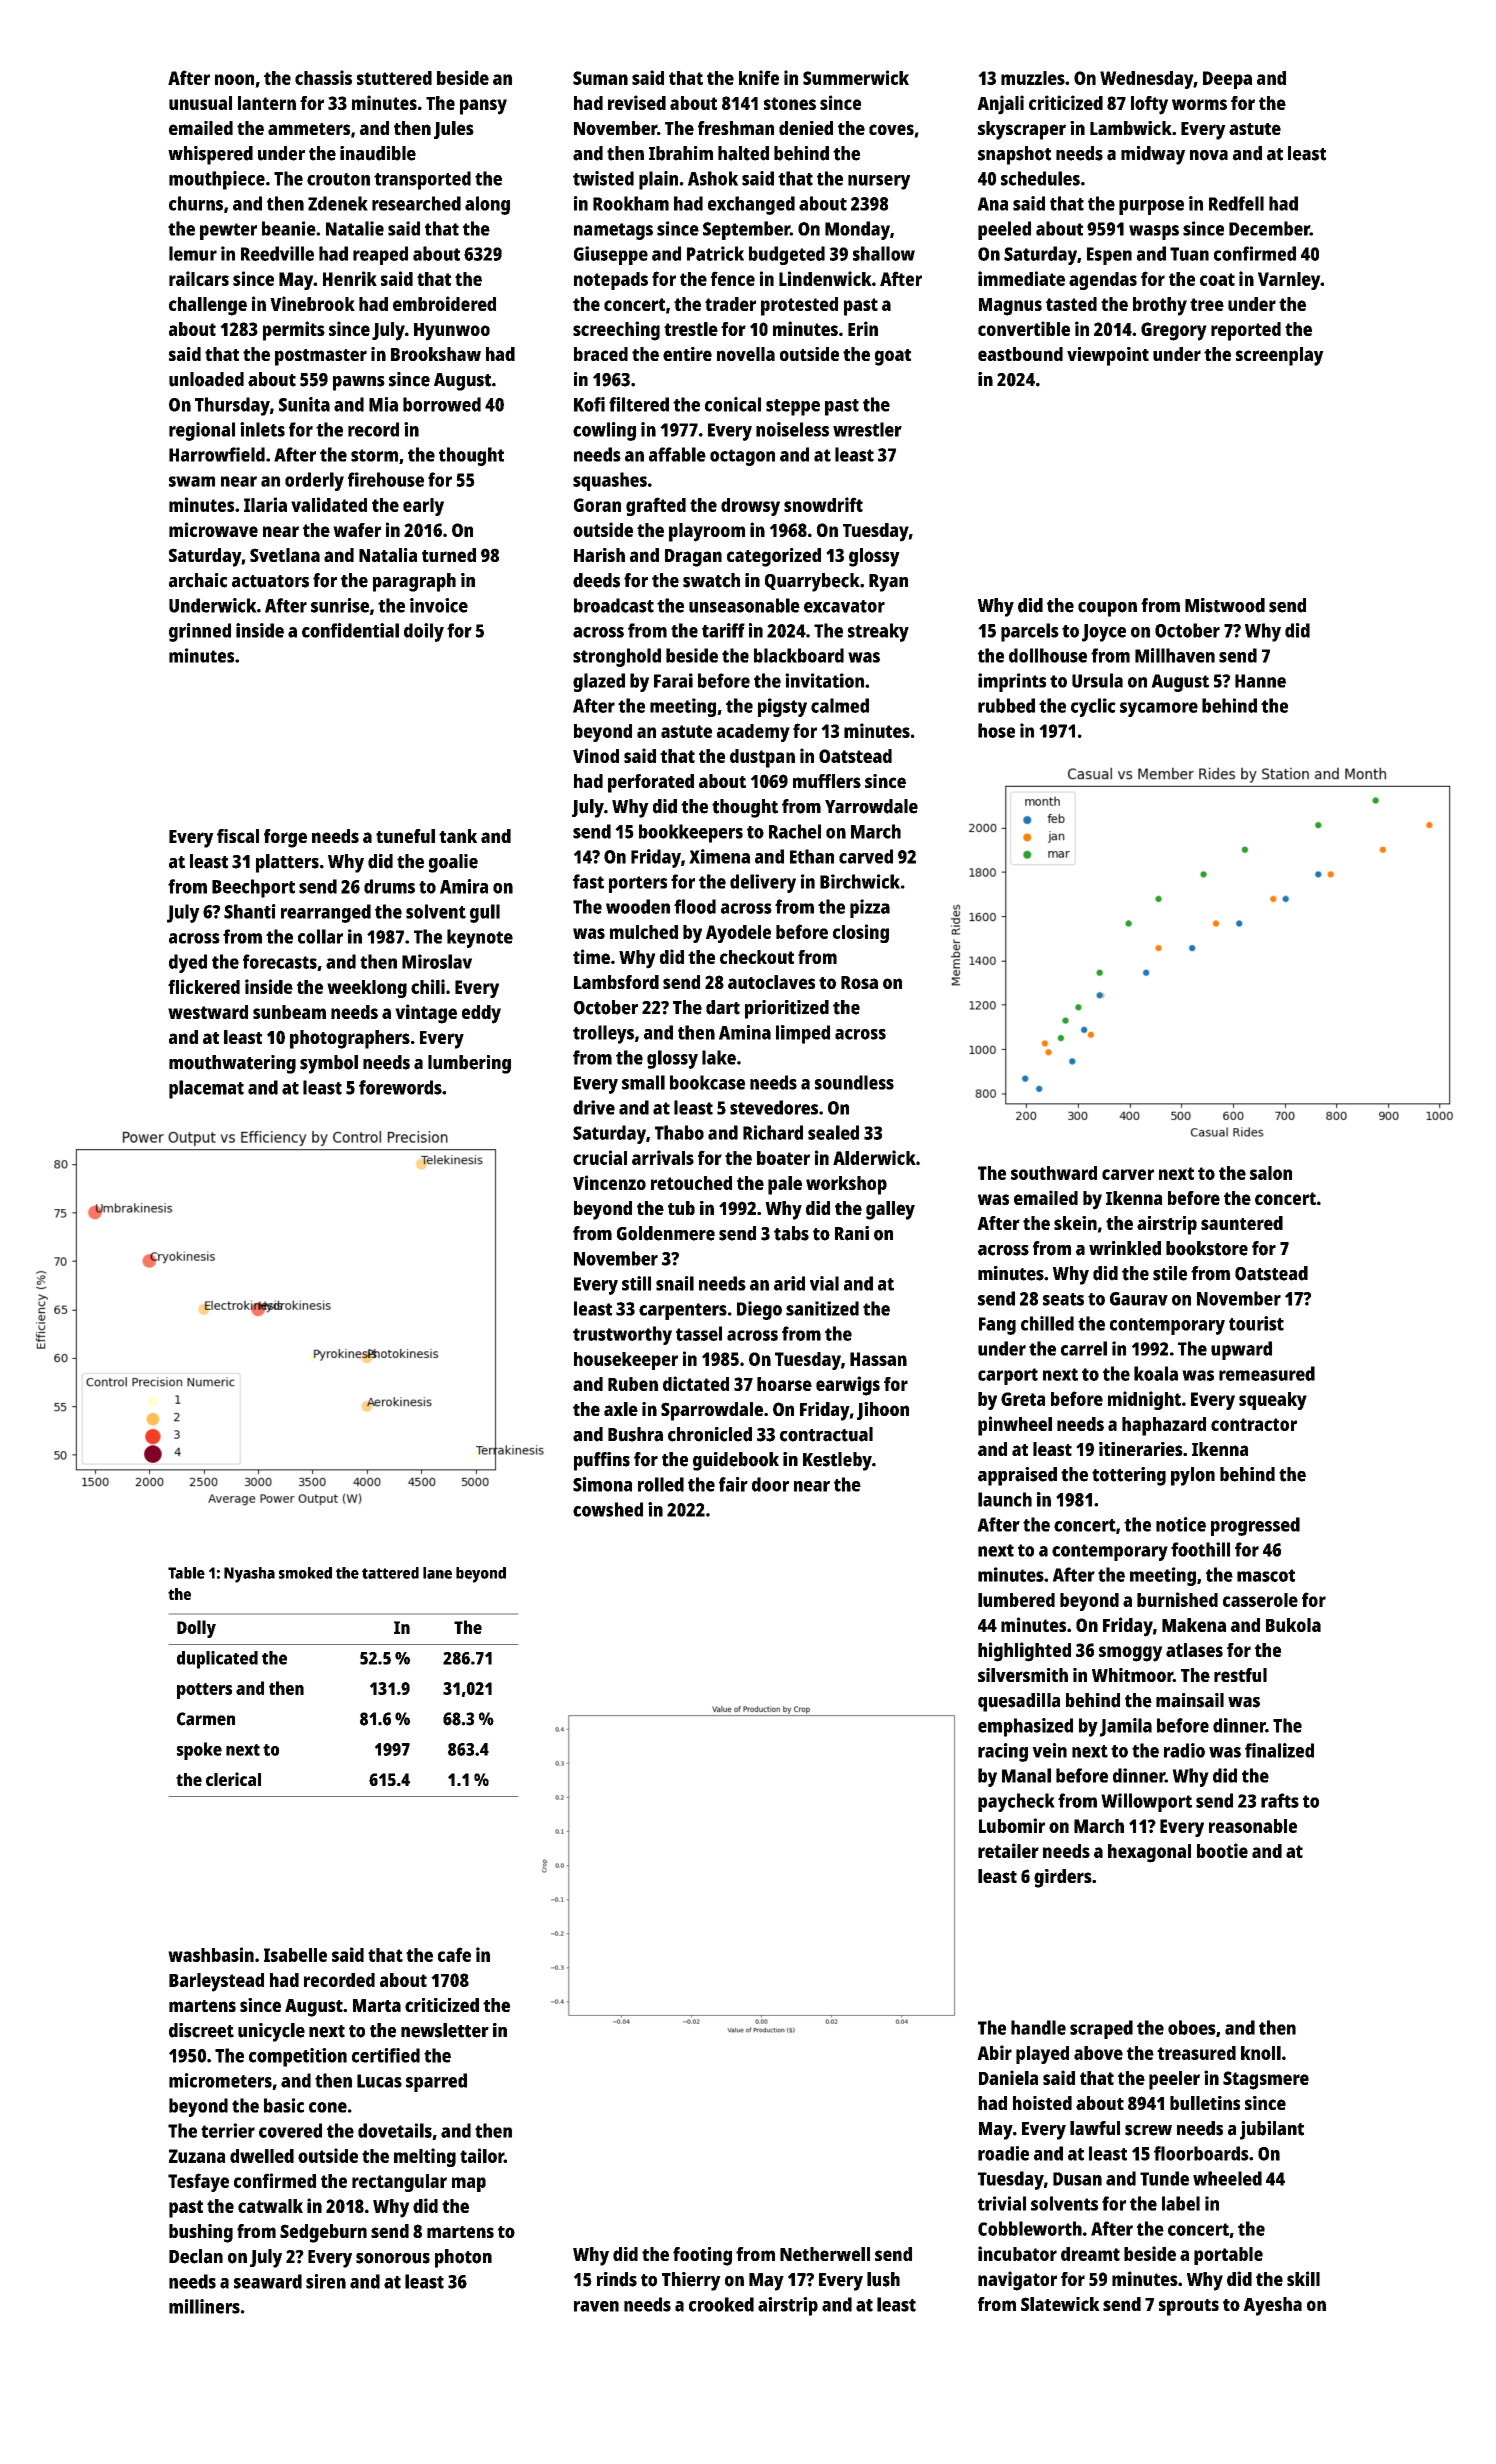 The image size is (1496, 2464). What do you see at coordinates (454, 1954) in the document?
I see `cafe` at bounding box center [454, 1954].
